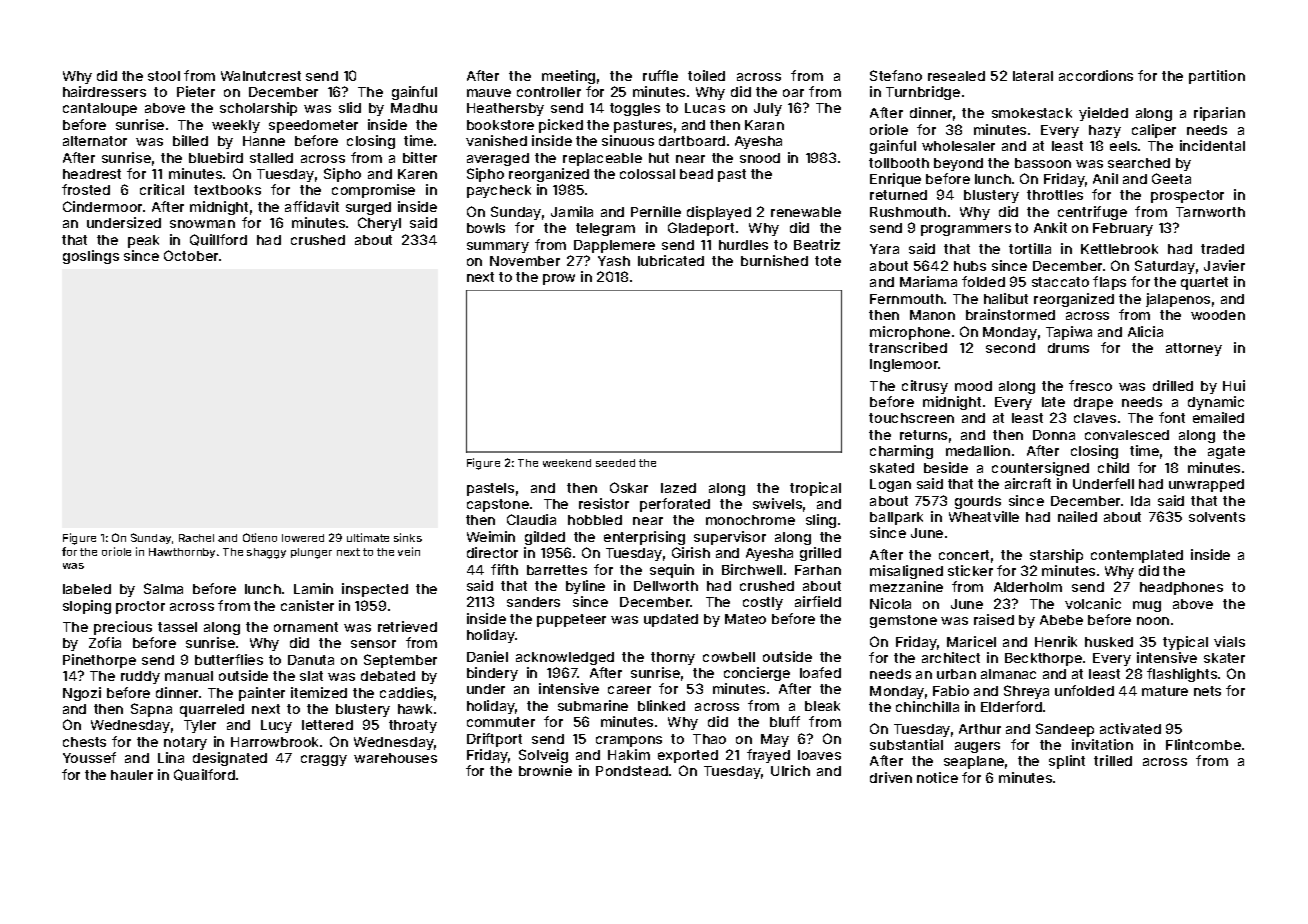 The width and height of the screenshot is (1308, 924). I want to click on hurdles, so click(743, 245).
